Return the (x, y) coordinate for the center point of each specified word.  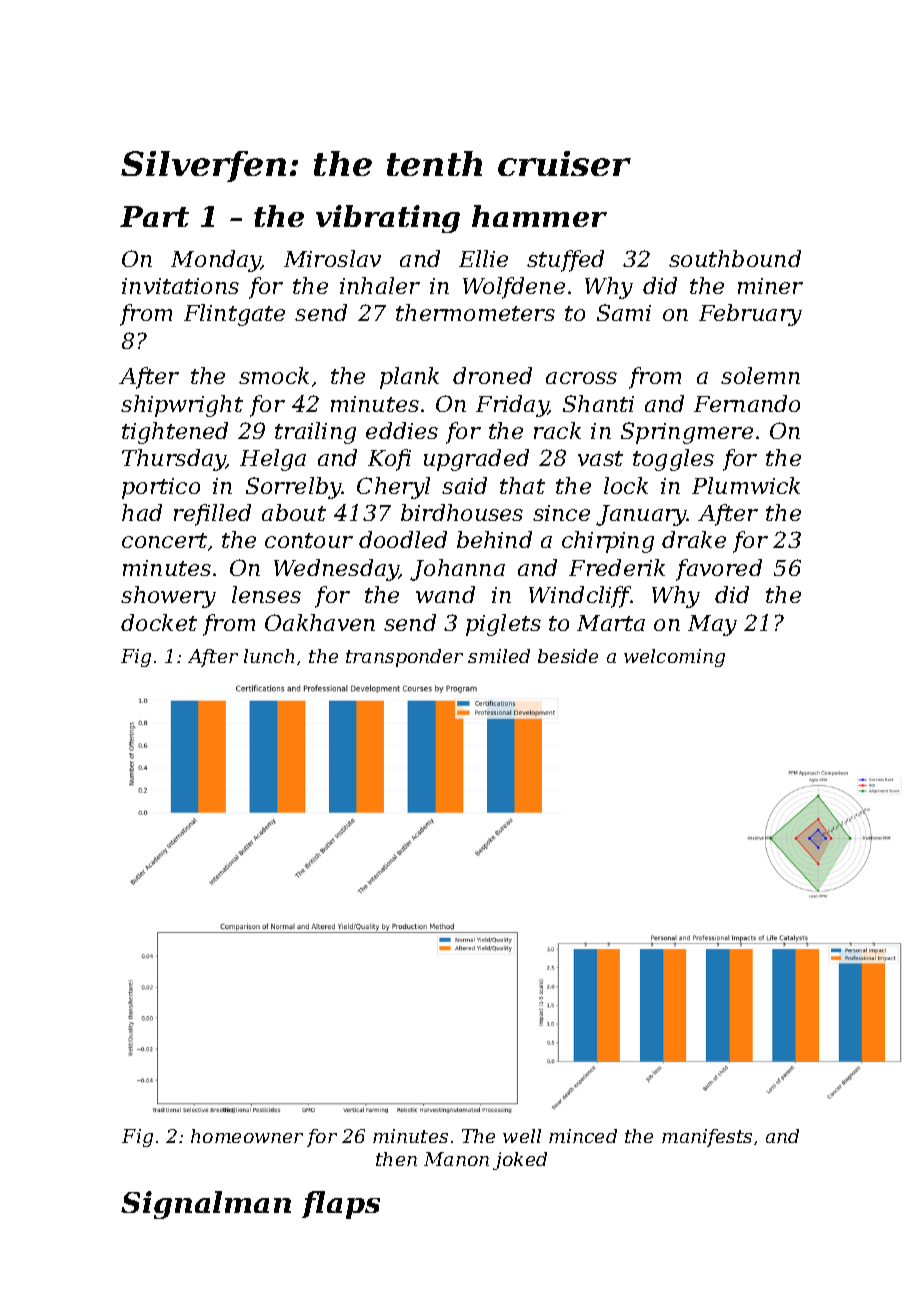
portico (161, 488)
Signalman (206, 1205)
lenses (266, 594)
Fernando (747, 403)
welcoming (674, 658)
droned (492, 375)
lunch (269, 656)
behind (494, 539)
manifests (707, 1138)
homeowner (247, 1136)
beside (568, 656)
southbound (735, 258)
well (522, 1136)
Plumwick (746, 485)
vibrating (388, 219)
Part (154, 216)
